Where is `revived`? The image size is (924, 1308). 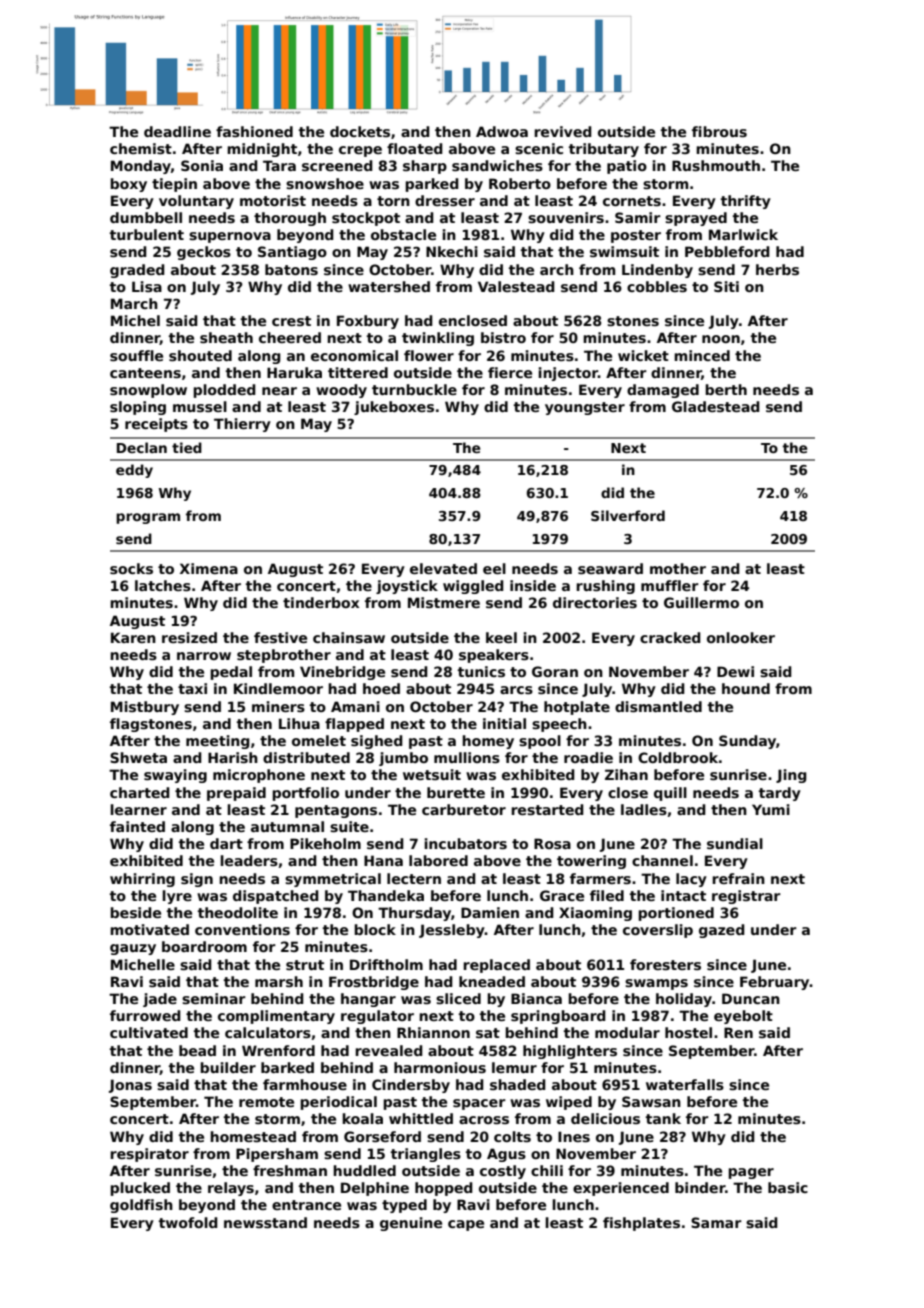 revived is located at coordinates (563, 131).
